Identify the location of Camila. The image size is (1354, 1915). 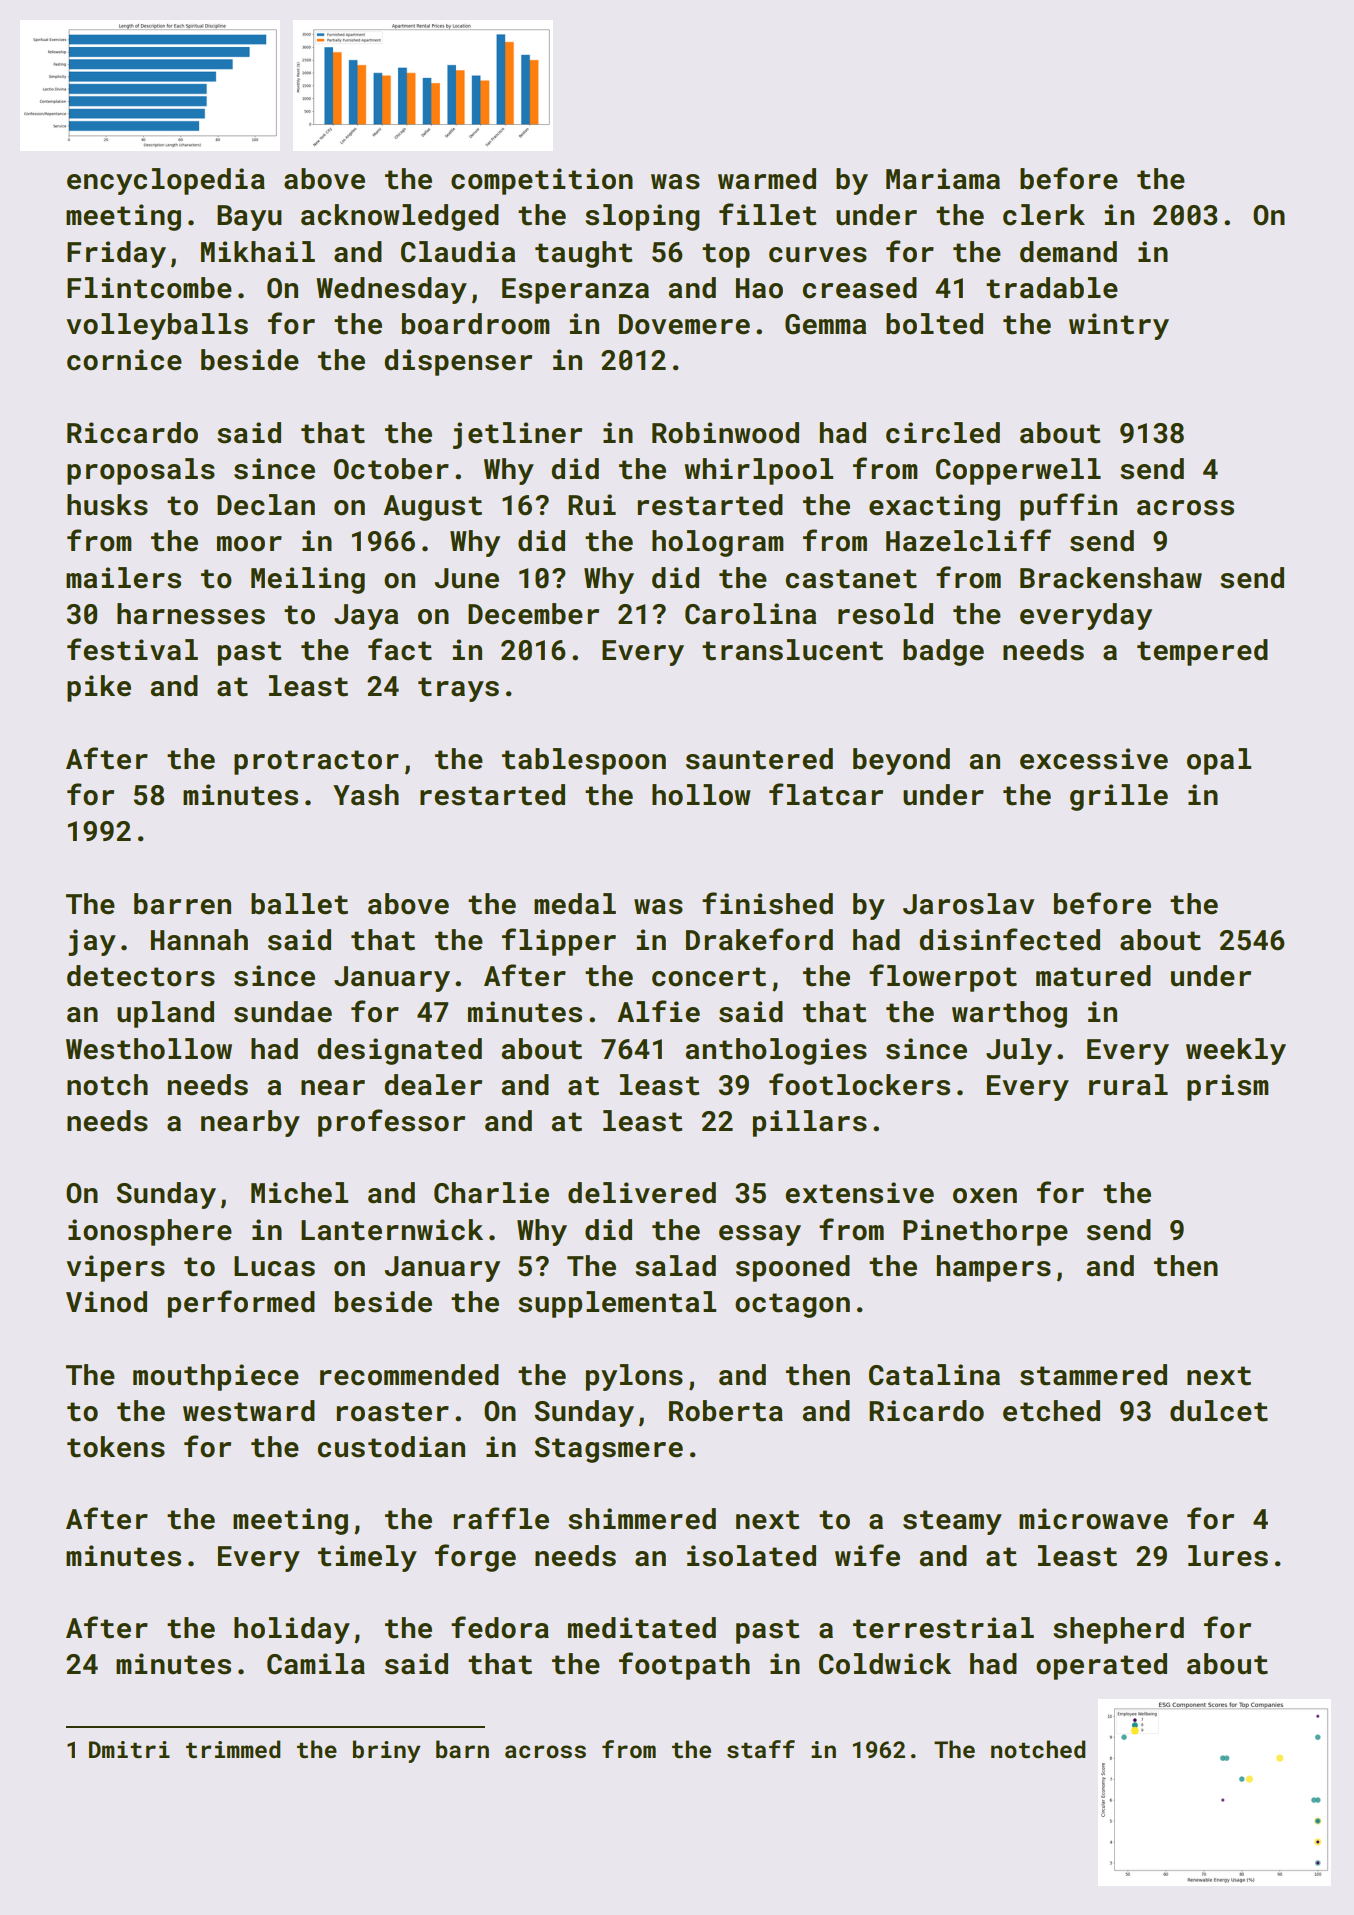
(316, 1664).
